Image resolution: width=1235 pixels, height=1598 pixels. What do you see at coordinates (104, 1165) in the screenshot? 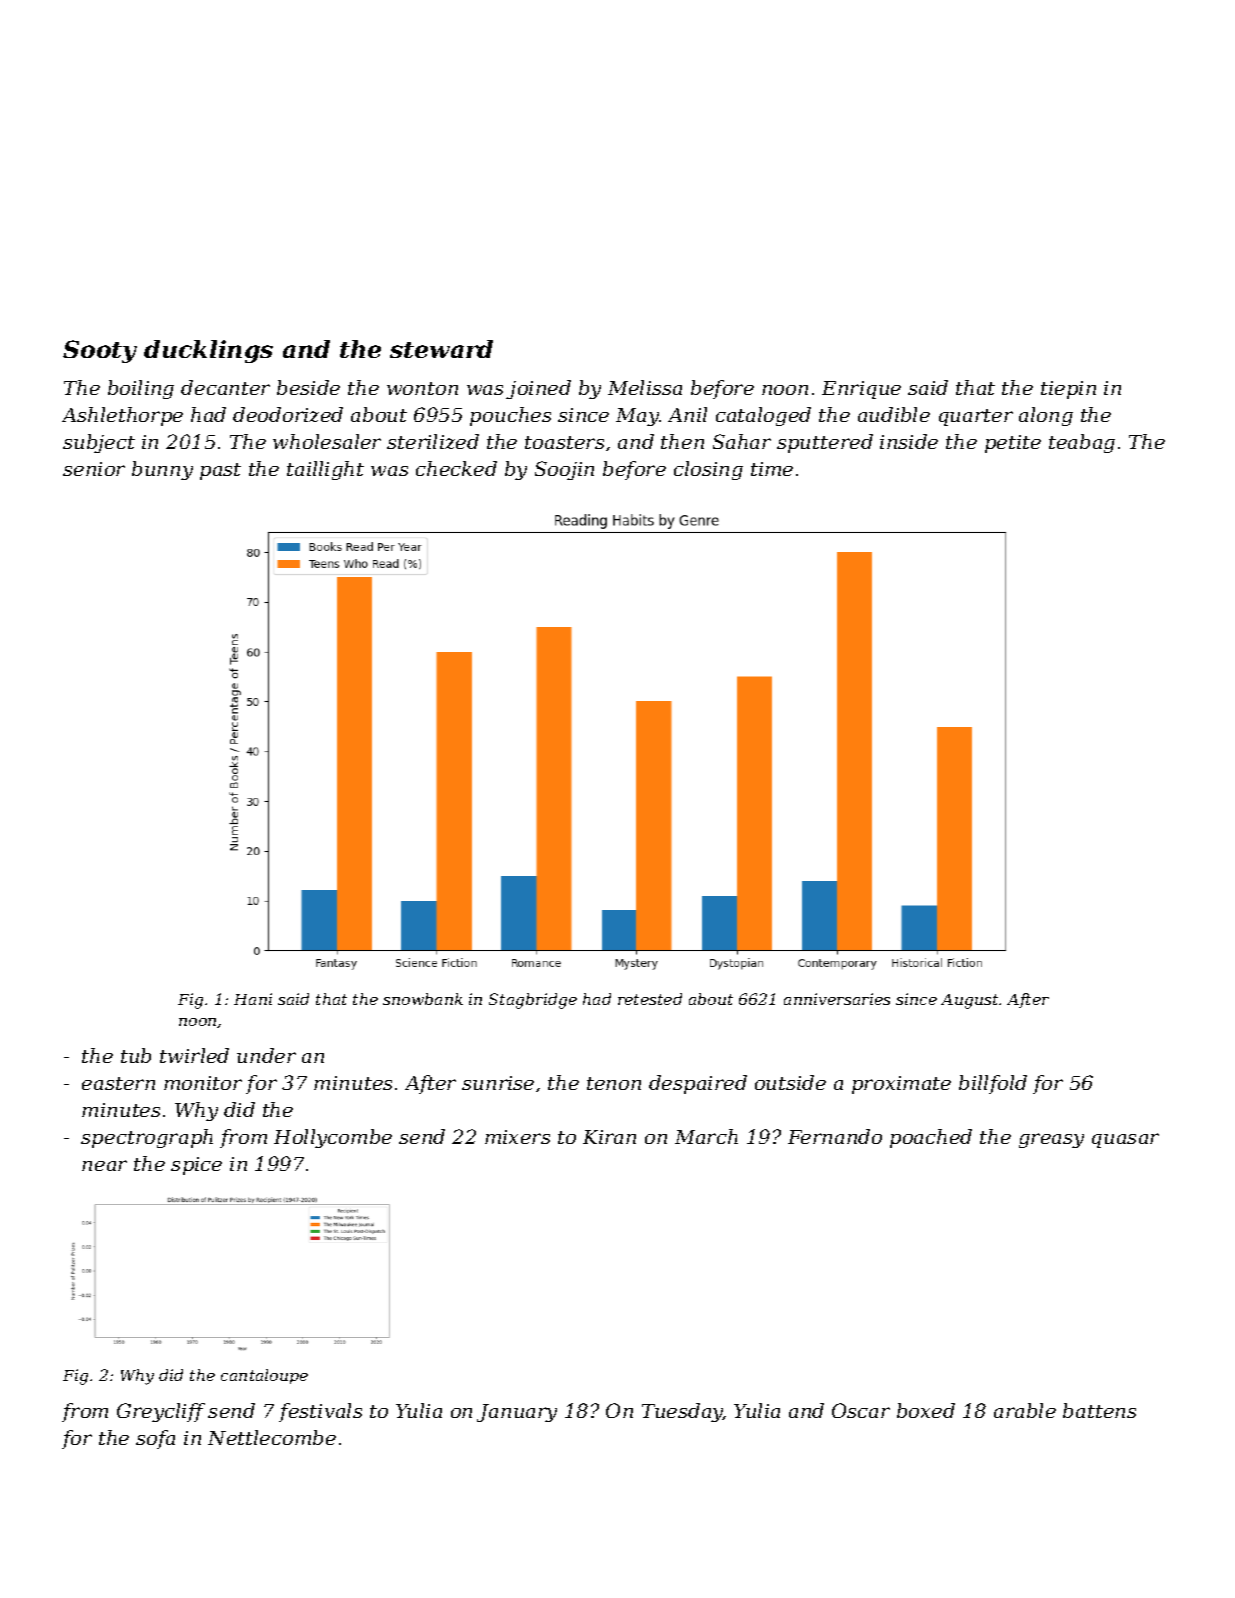
I see `near` at bounding box center [104, 1165].
